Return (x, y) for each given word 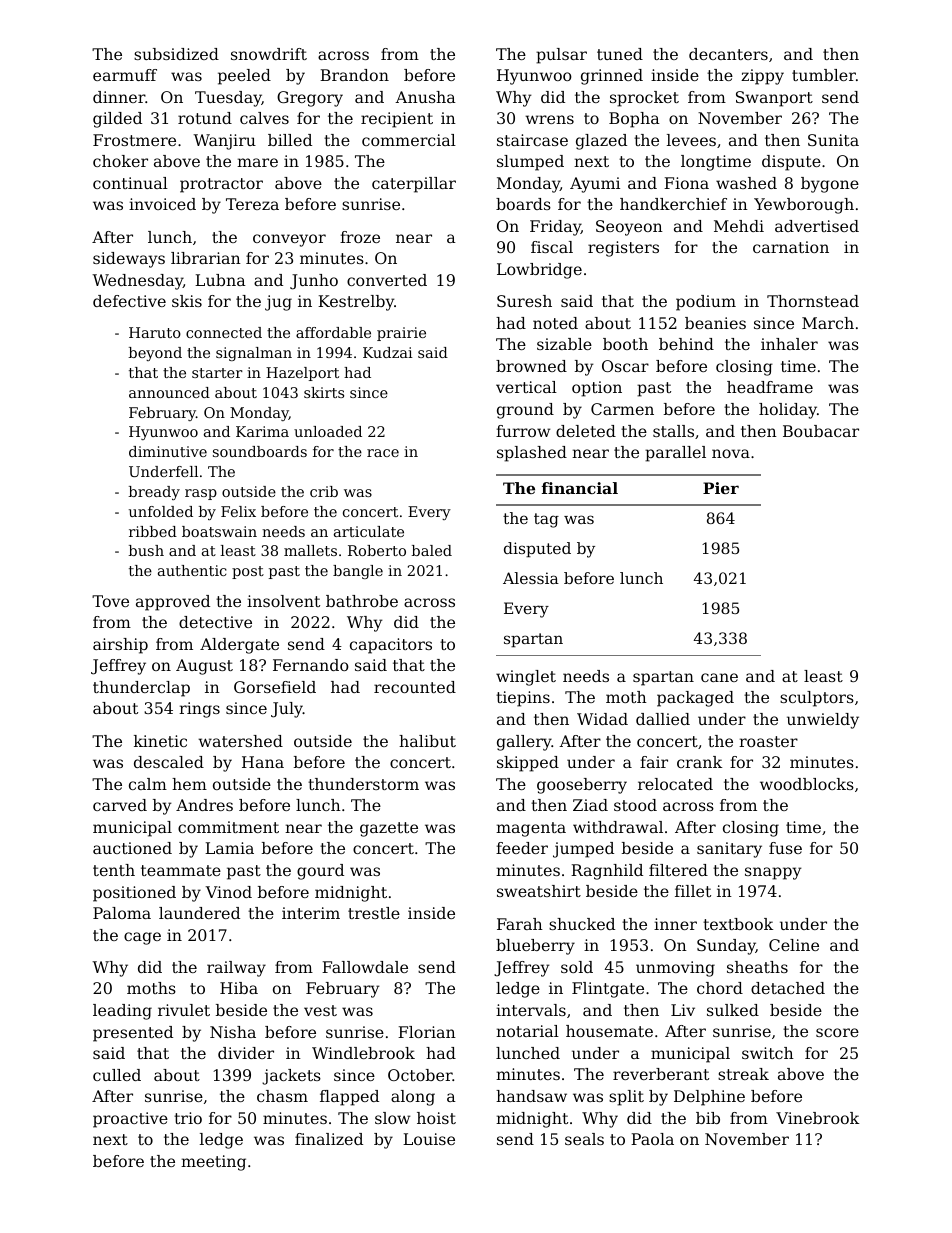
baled (431, 550)
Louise (429, 1139)
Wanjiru (224, 142)
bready (154, 493)
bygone (830, 185)
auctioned (132, 848)
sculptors (817, 699)
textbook (738, 924)
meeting (213, 1163)
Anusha (425, 97)
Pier (721, 488)
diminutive (168, 451)
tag (546, 520)
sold (577, 967)
